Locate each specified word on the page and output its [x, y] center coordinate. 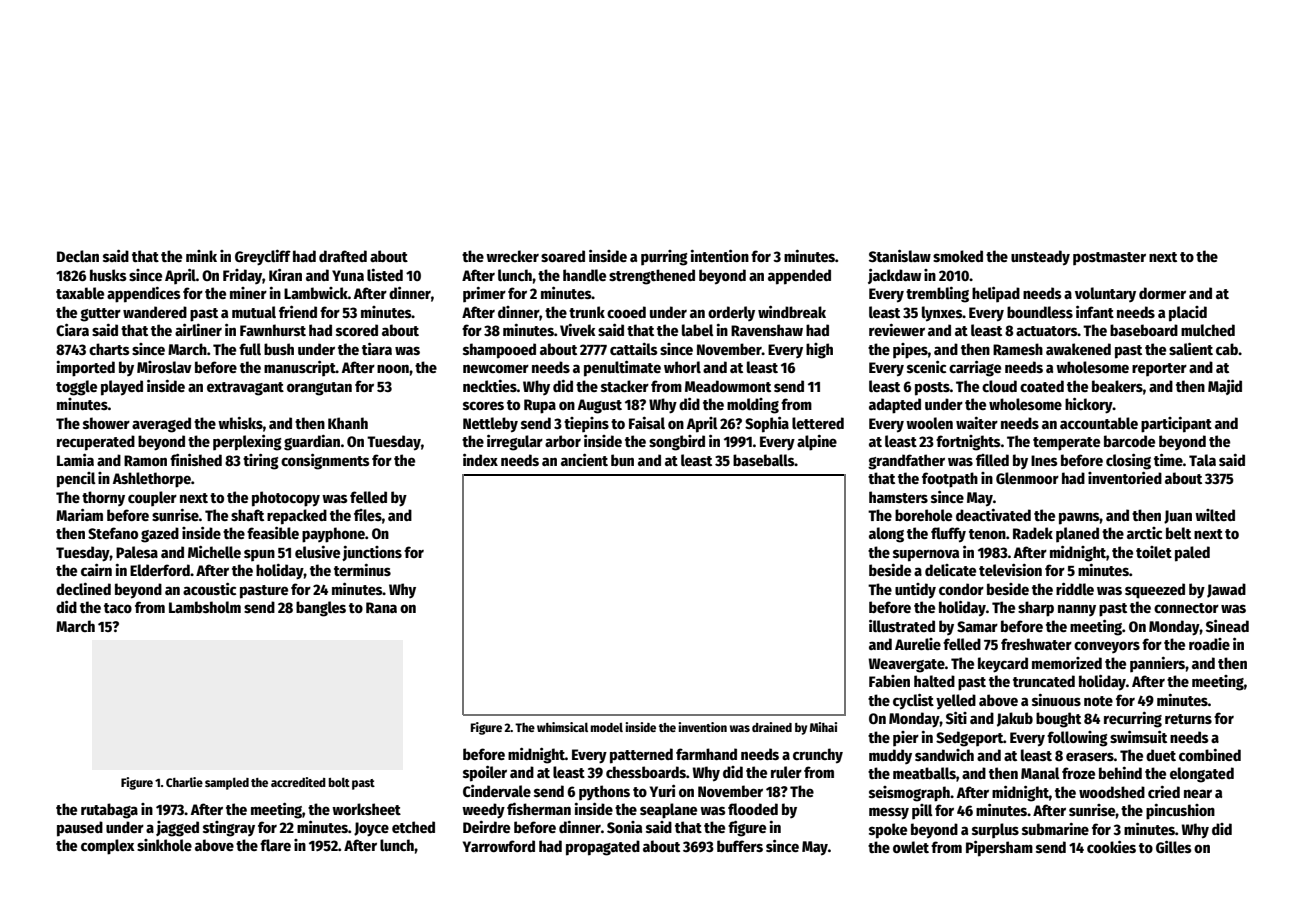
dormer [1162, 293]
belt [1178, 533]
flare [275, 845]
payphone [333, 535]
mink [201, 256]
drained [772, 727]
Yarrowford [499, 846]
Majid [1225, 387]
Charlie [184, 782]
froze [1078, 773]
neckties [490, 386]
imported [86, 369]
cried [1164, 792]
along [886, 535]
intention [720, 256]
